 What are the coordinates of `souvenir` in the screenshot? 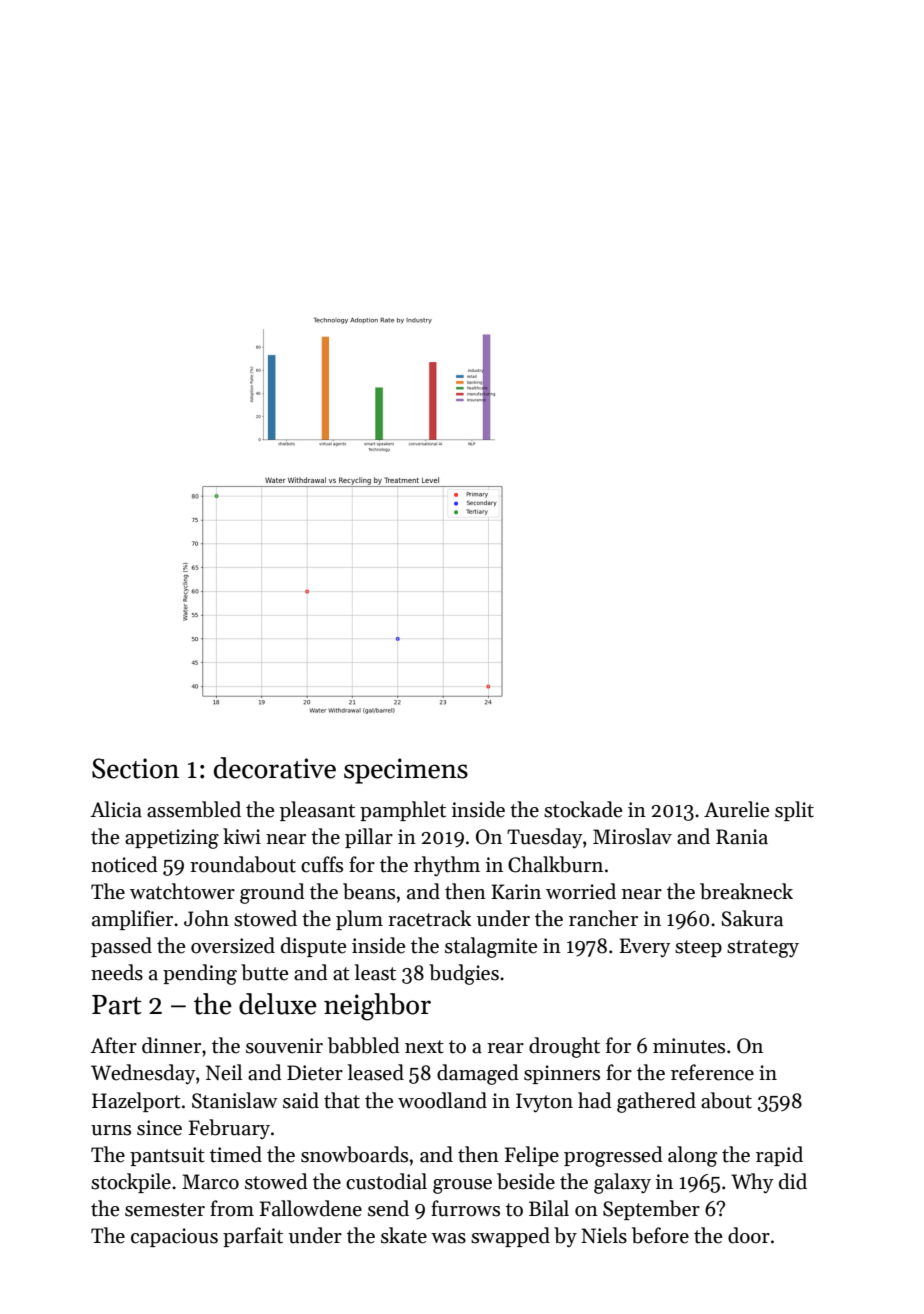 It's located at (284, 1046).
